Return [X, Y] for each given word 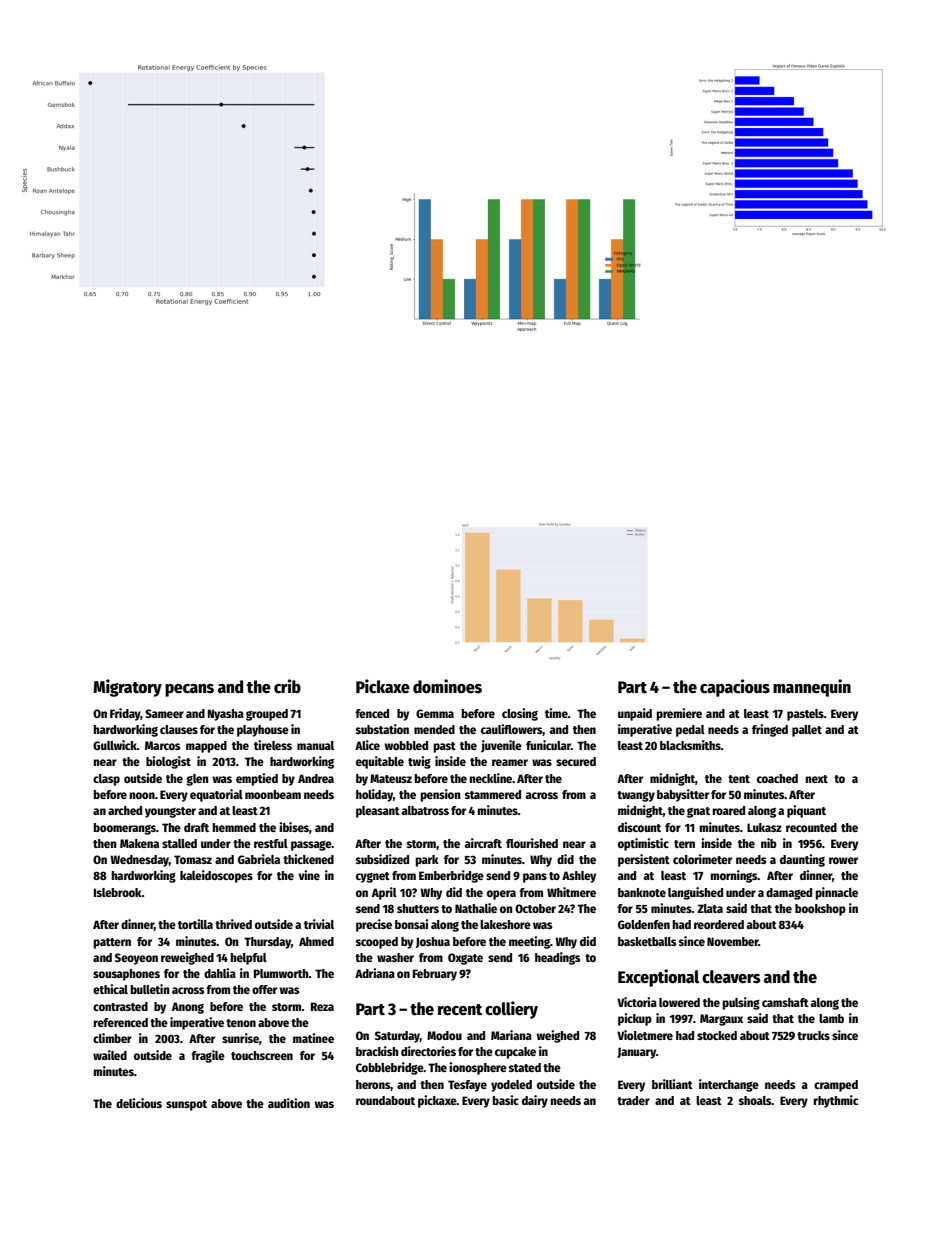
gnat [698, 812]
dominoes [447, 686]
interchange [729, 1085]
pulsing [741, 1003]
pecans [189, 690]
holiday [374, 795]
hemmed [234, 827]
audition [289, 1103]
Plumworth [281, 973]
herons [373, 1084]
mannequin [812, 688]
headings [557, 958]
